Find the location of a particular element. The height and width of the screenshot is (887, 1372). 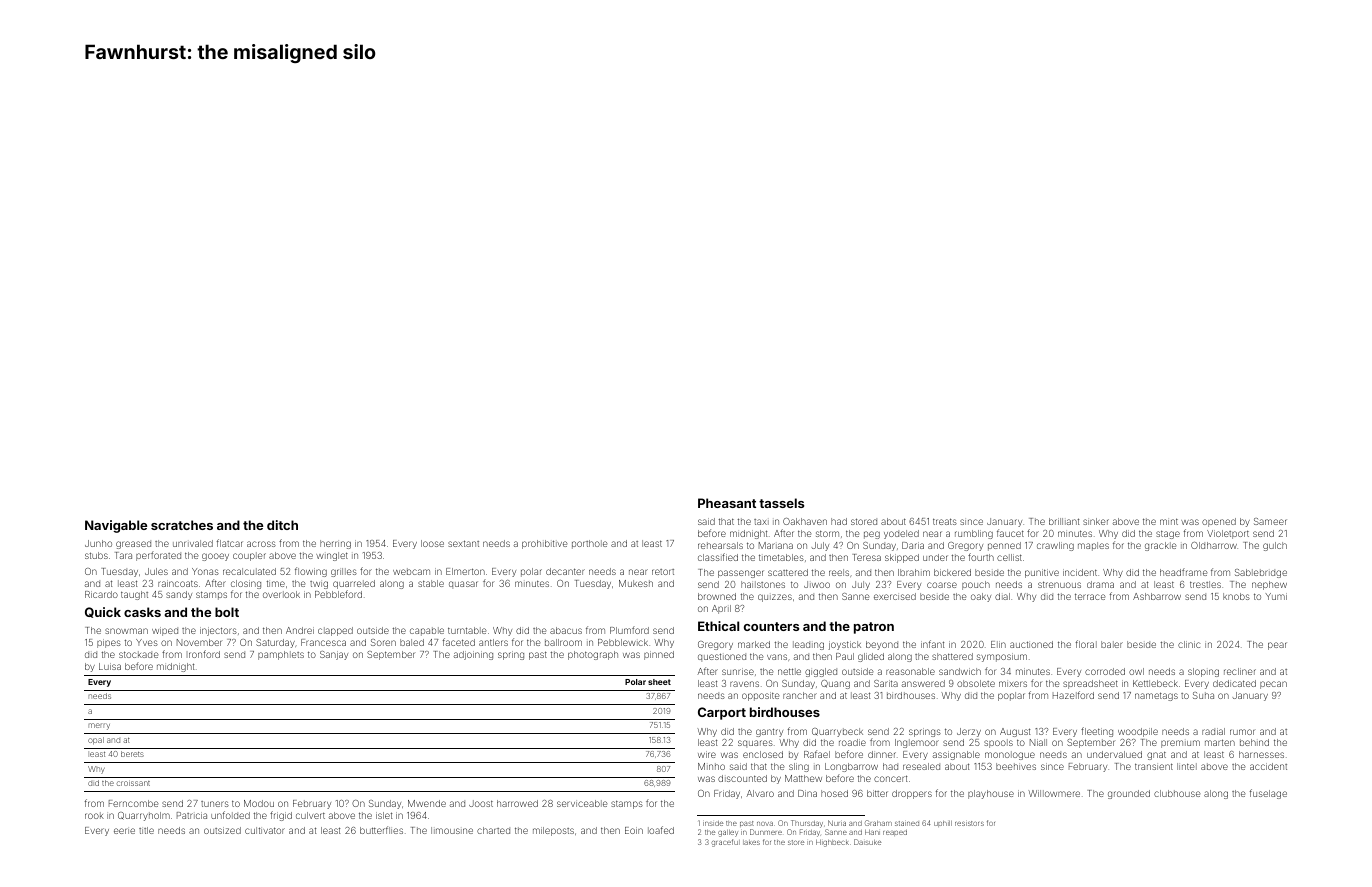

clinic is located at coordinates (1189, 644).
